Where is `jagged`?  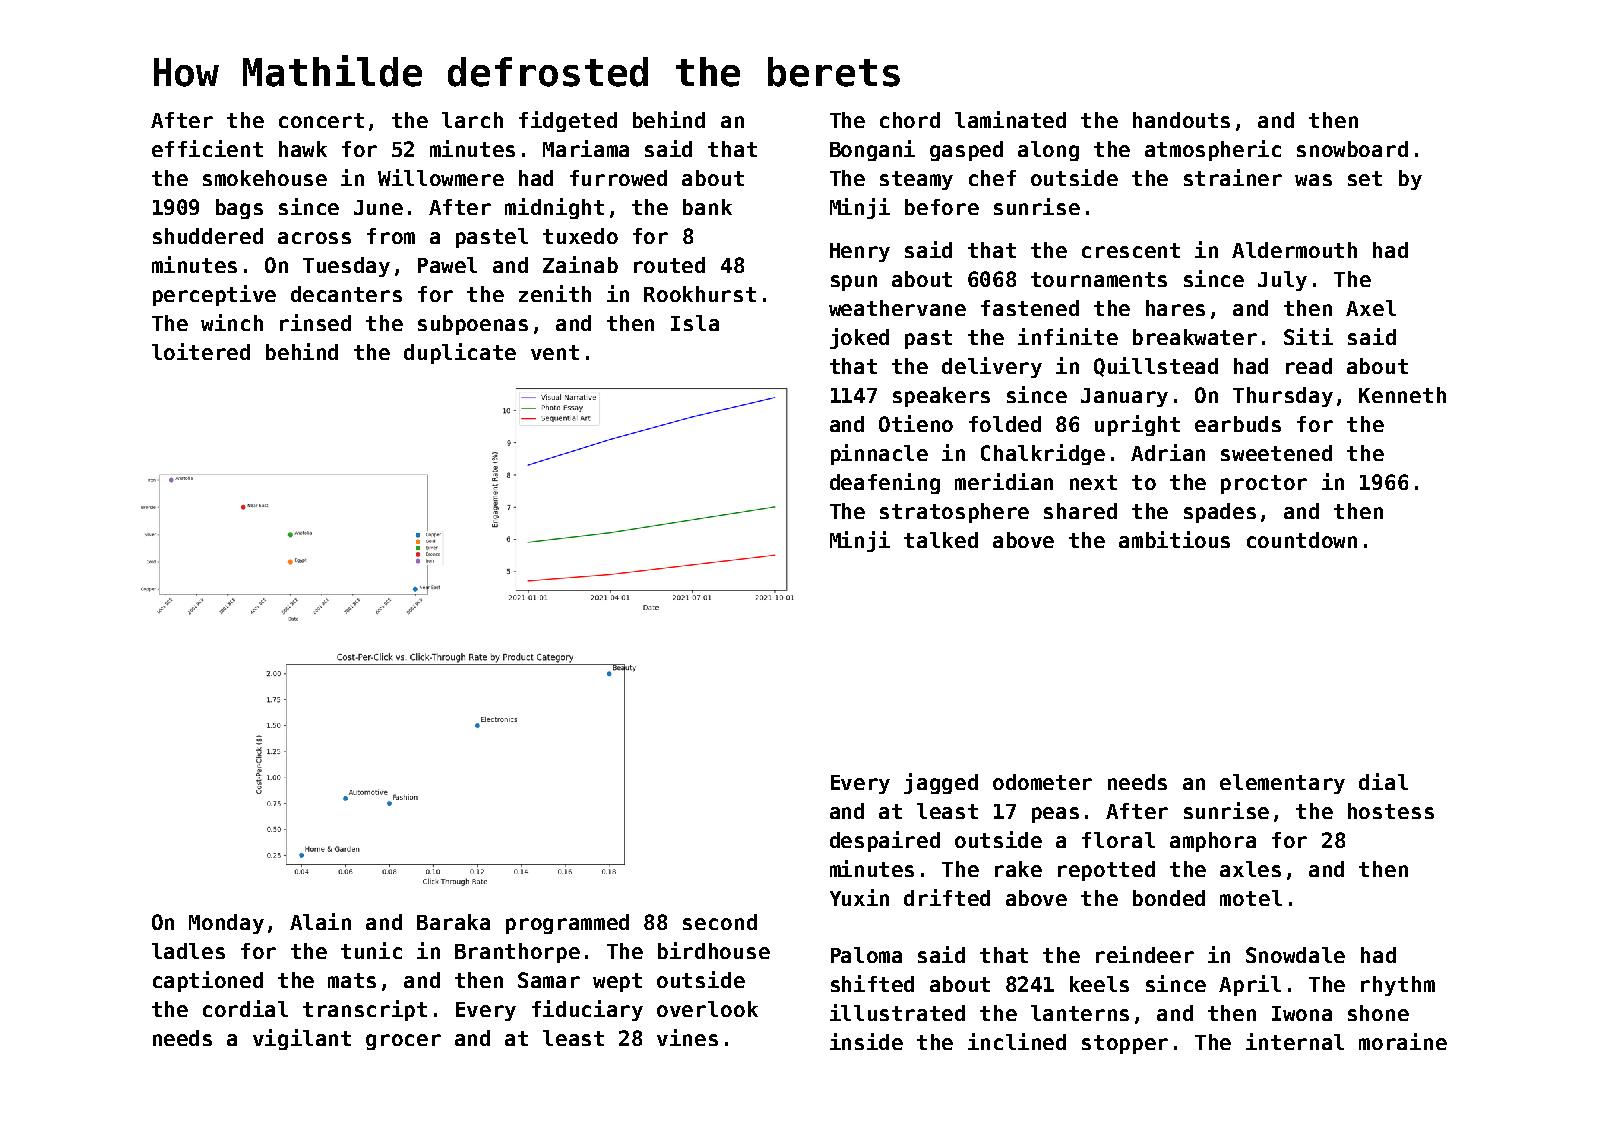
jagged is located at coordinates (941, 783).
